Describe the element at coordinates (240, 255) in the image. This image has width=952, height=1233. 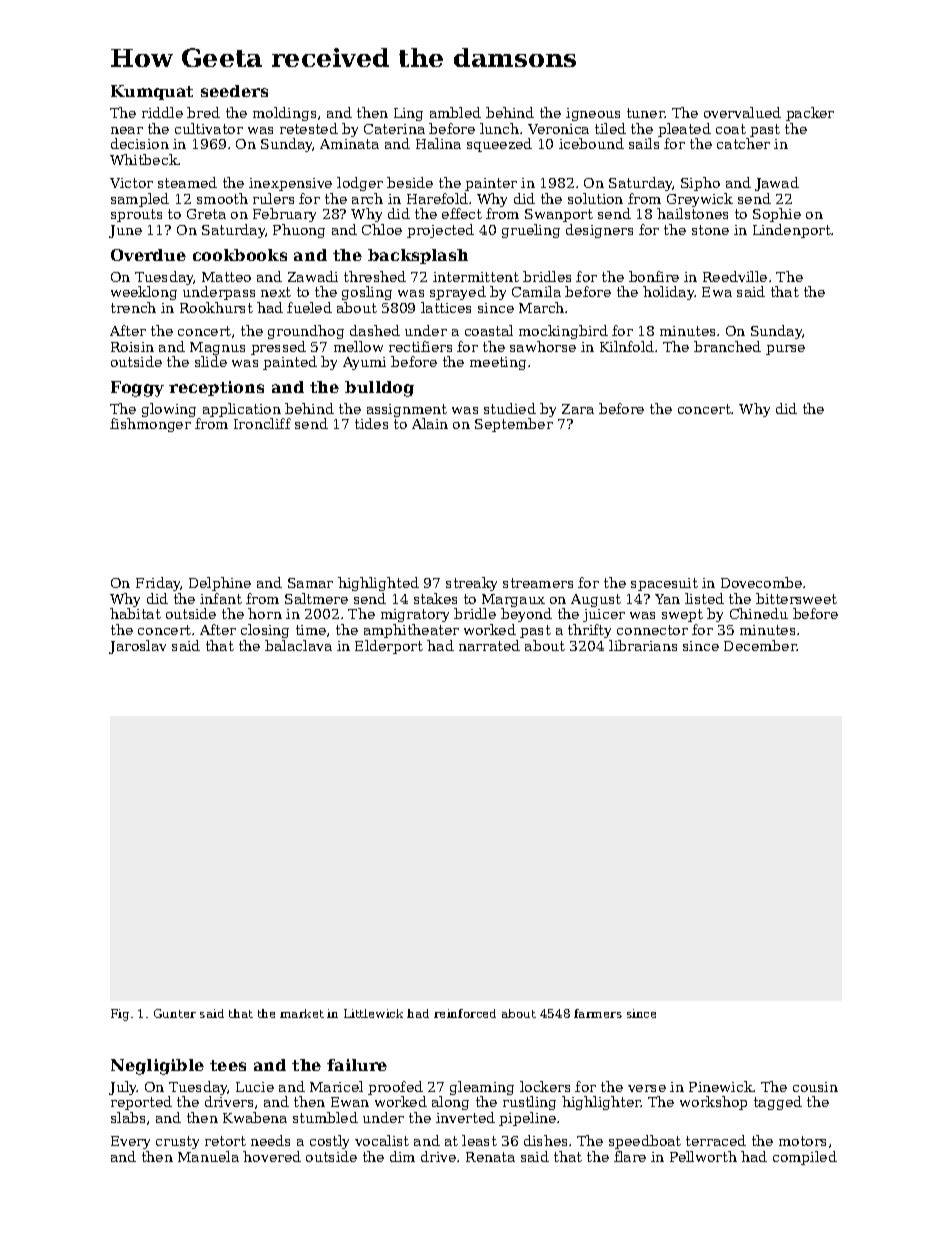
I see `cookbooks` at that location.
